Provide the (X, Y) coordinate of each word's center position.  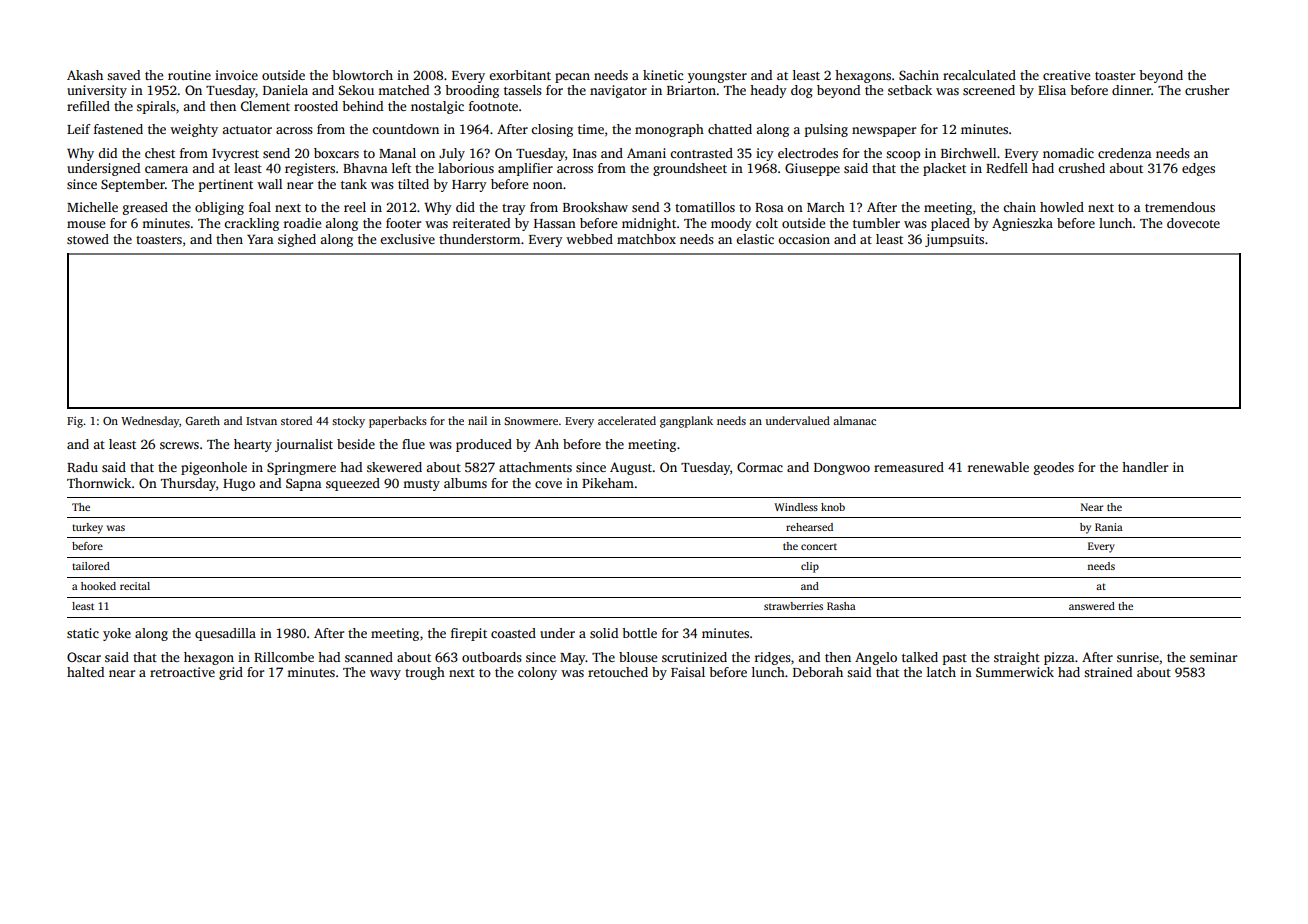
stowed (88, 239)
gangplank (686, 422)
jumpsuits (954, 240)
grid (231, 673)
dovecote (1193, 223)
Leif (79, 129)
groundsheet (690, 169)
